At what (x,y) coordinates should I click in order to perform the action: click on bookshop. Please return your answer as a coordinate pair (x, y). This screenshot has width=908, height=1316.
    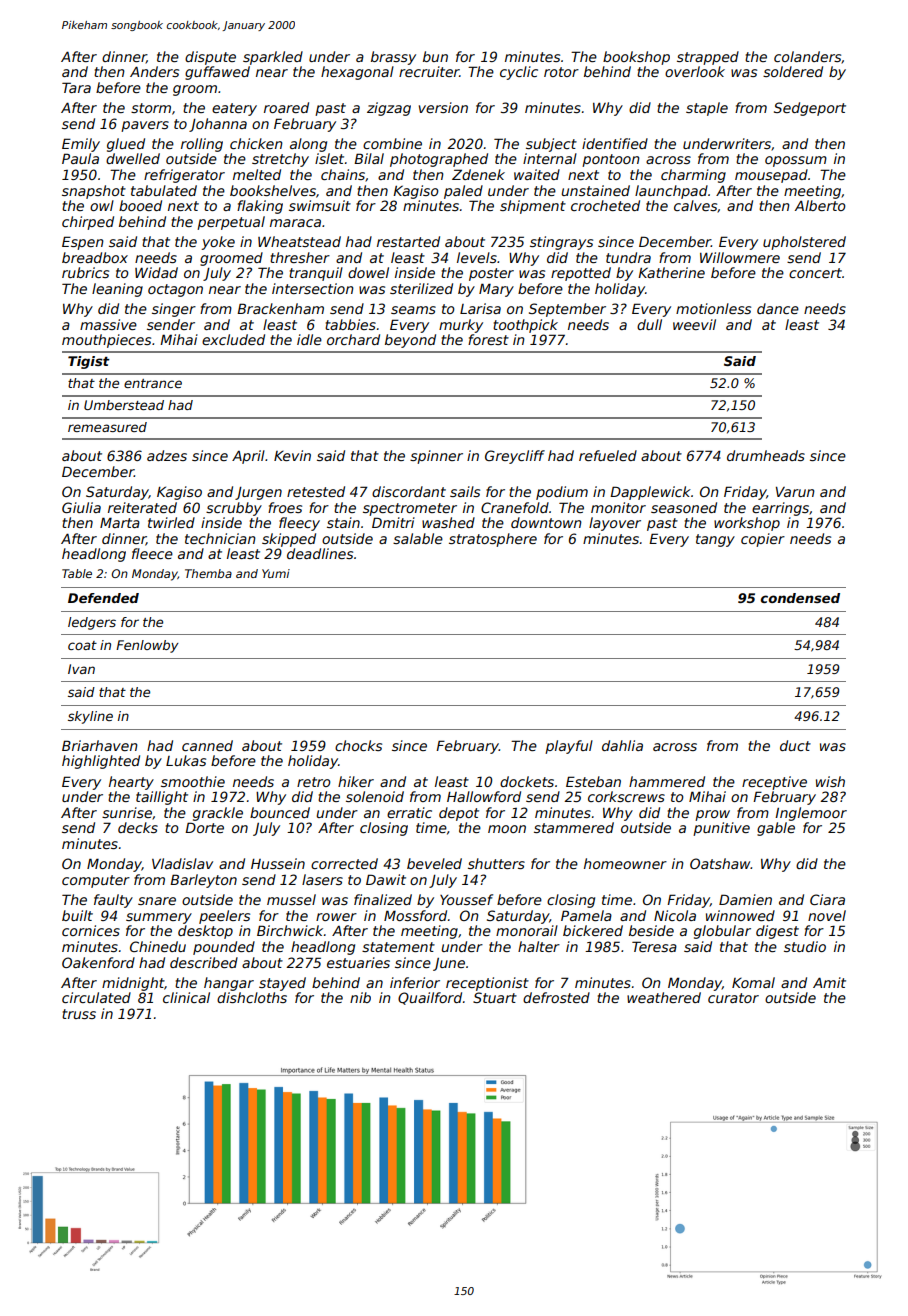
    Looking at the image, I should click on (636, 58).
